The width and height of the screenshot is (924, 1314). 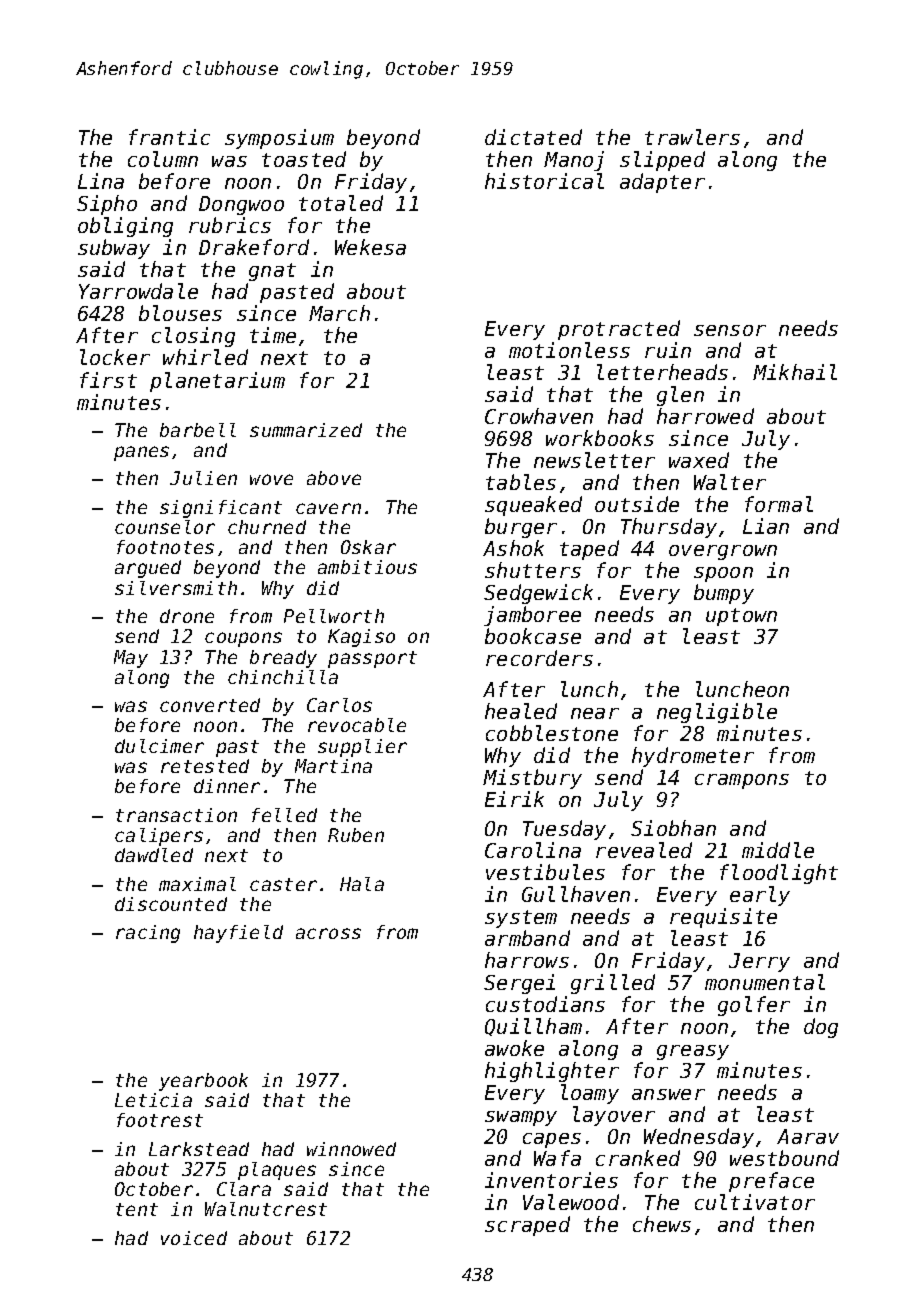 What do you see at coordinates (705, 416) in the screenshot?
I see `harrowed` at bounding box center [705, 416].
